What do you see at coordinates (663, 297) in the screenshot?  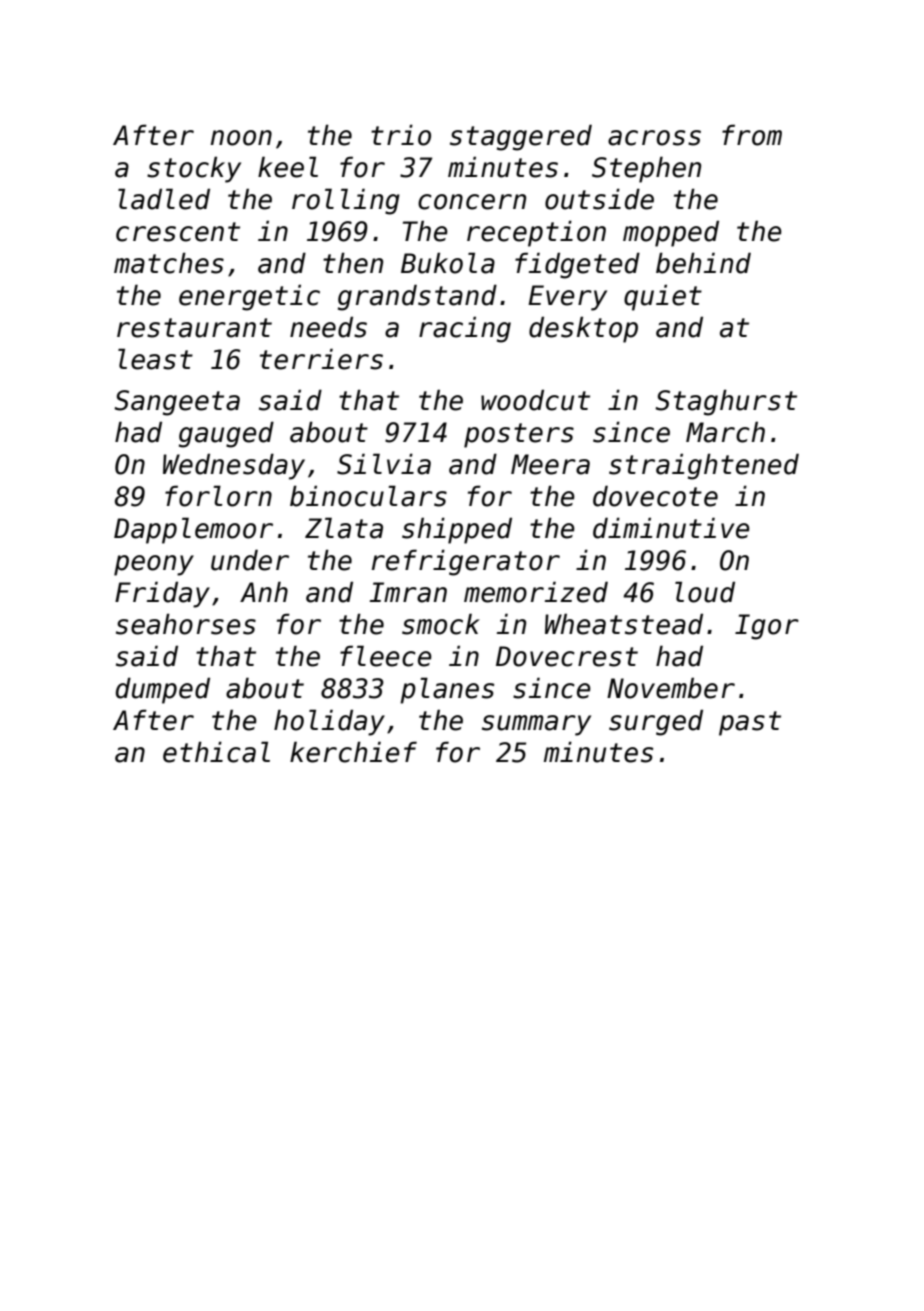 I see `quiet` at bounding box center [663, 297].
